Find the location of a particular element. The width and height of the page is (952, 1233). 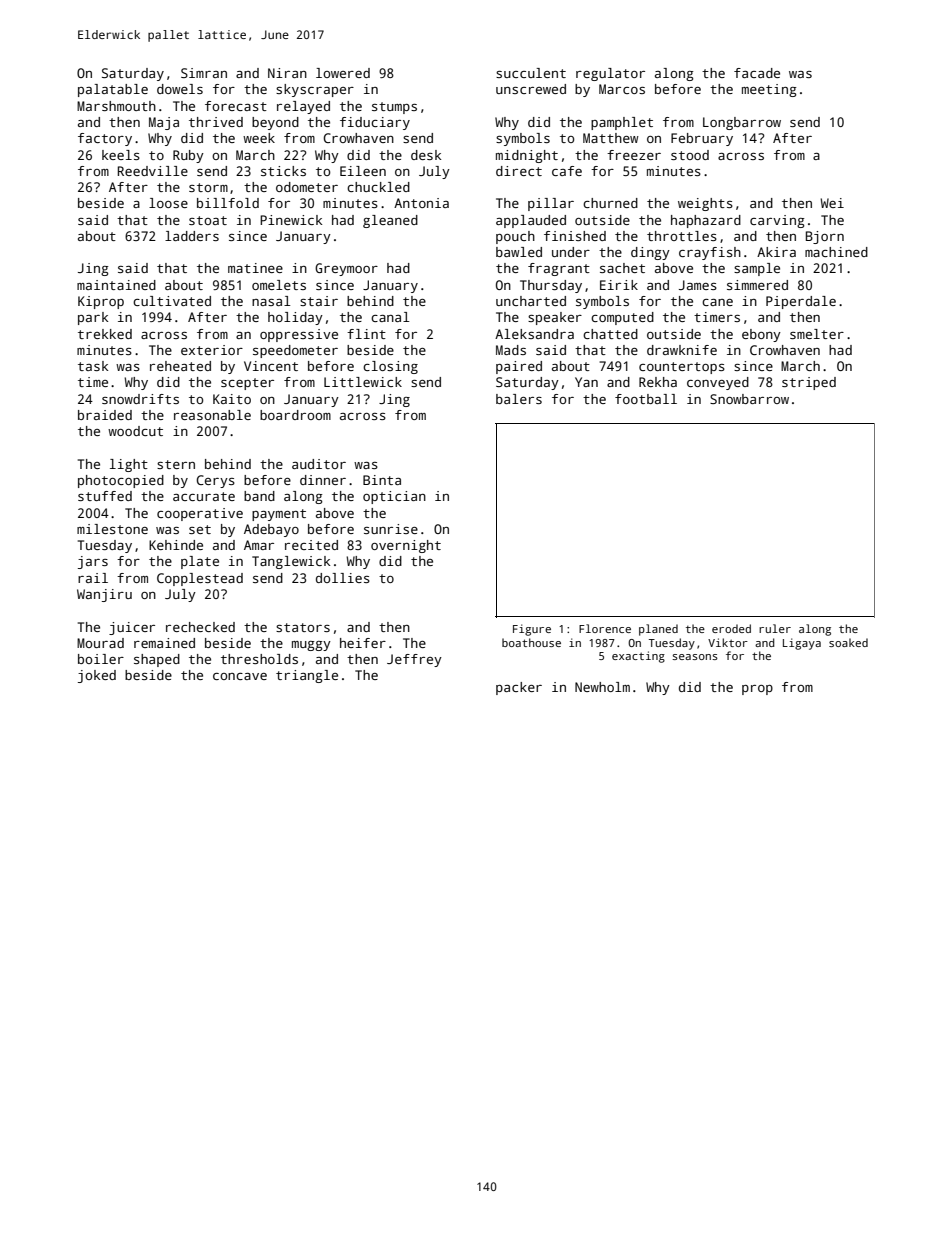

machined is located at coordinates (836, 252).
